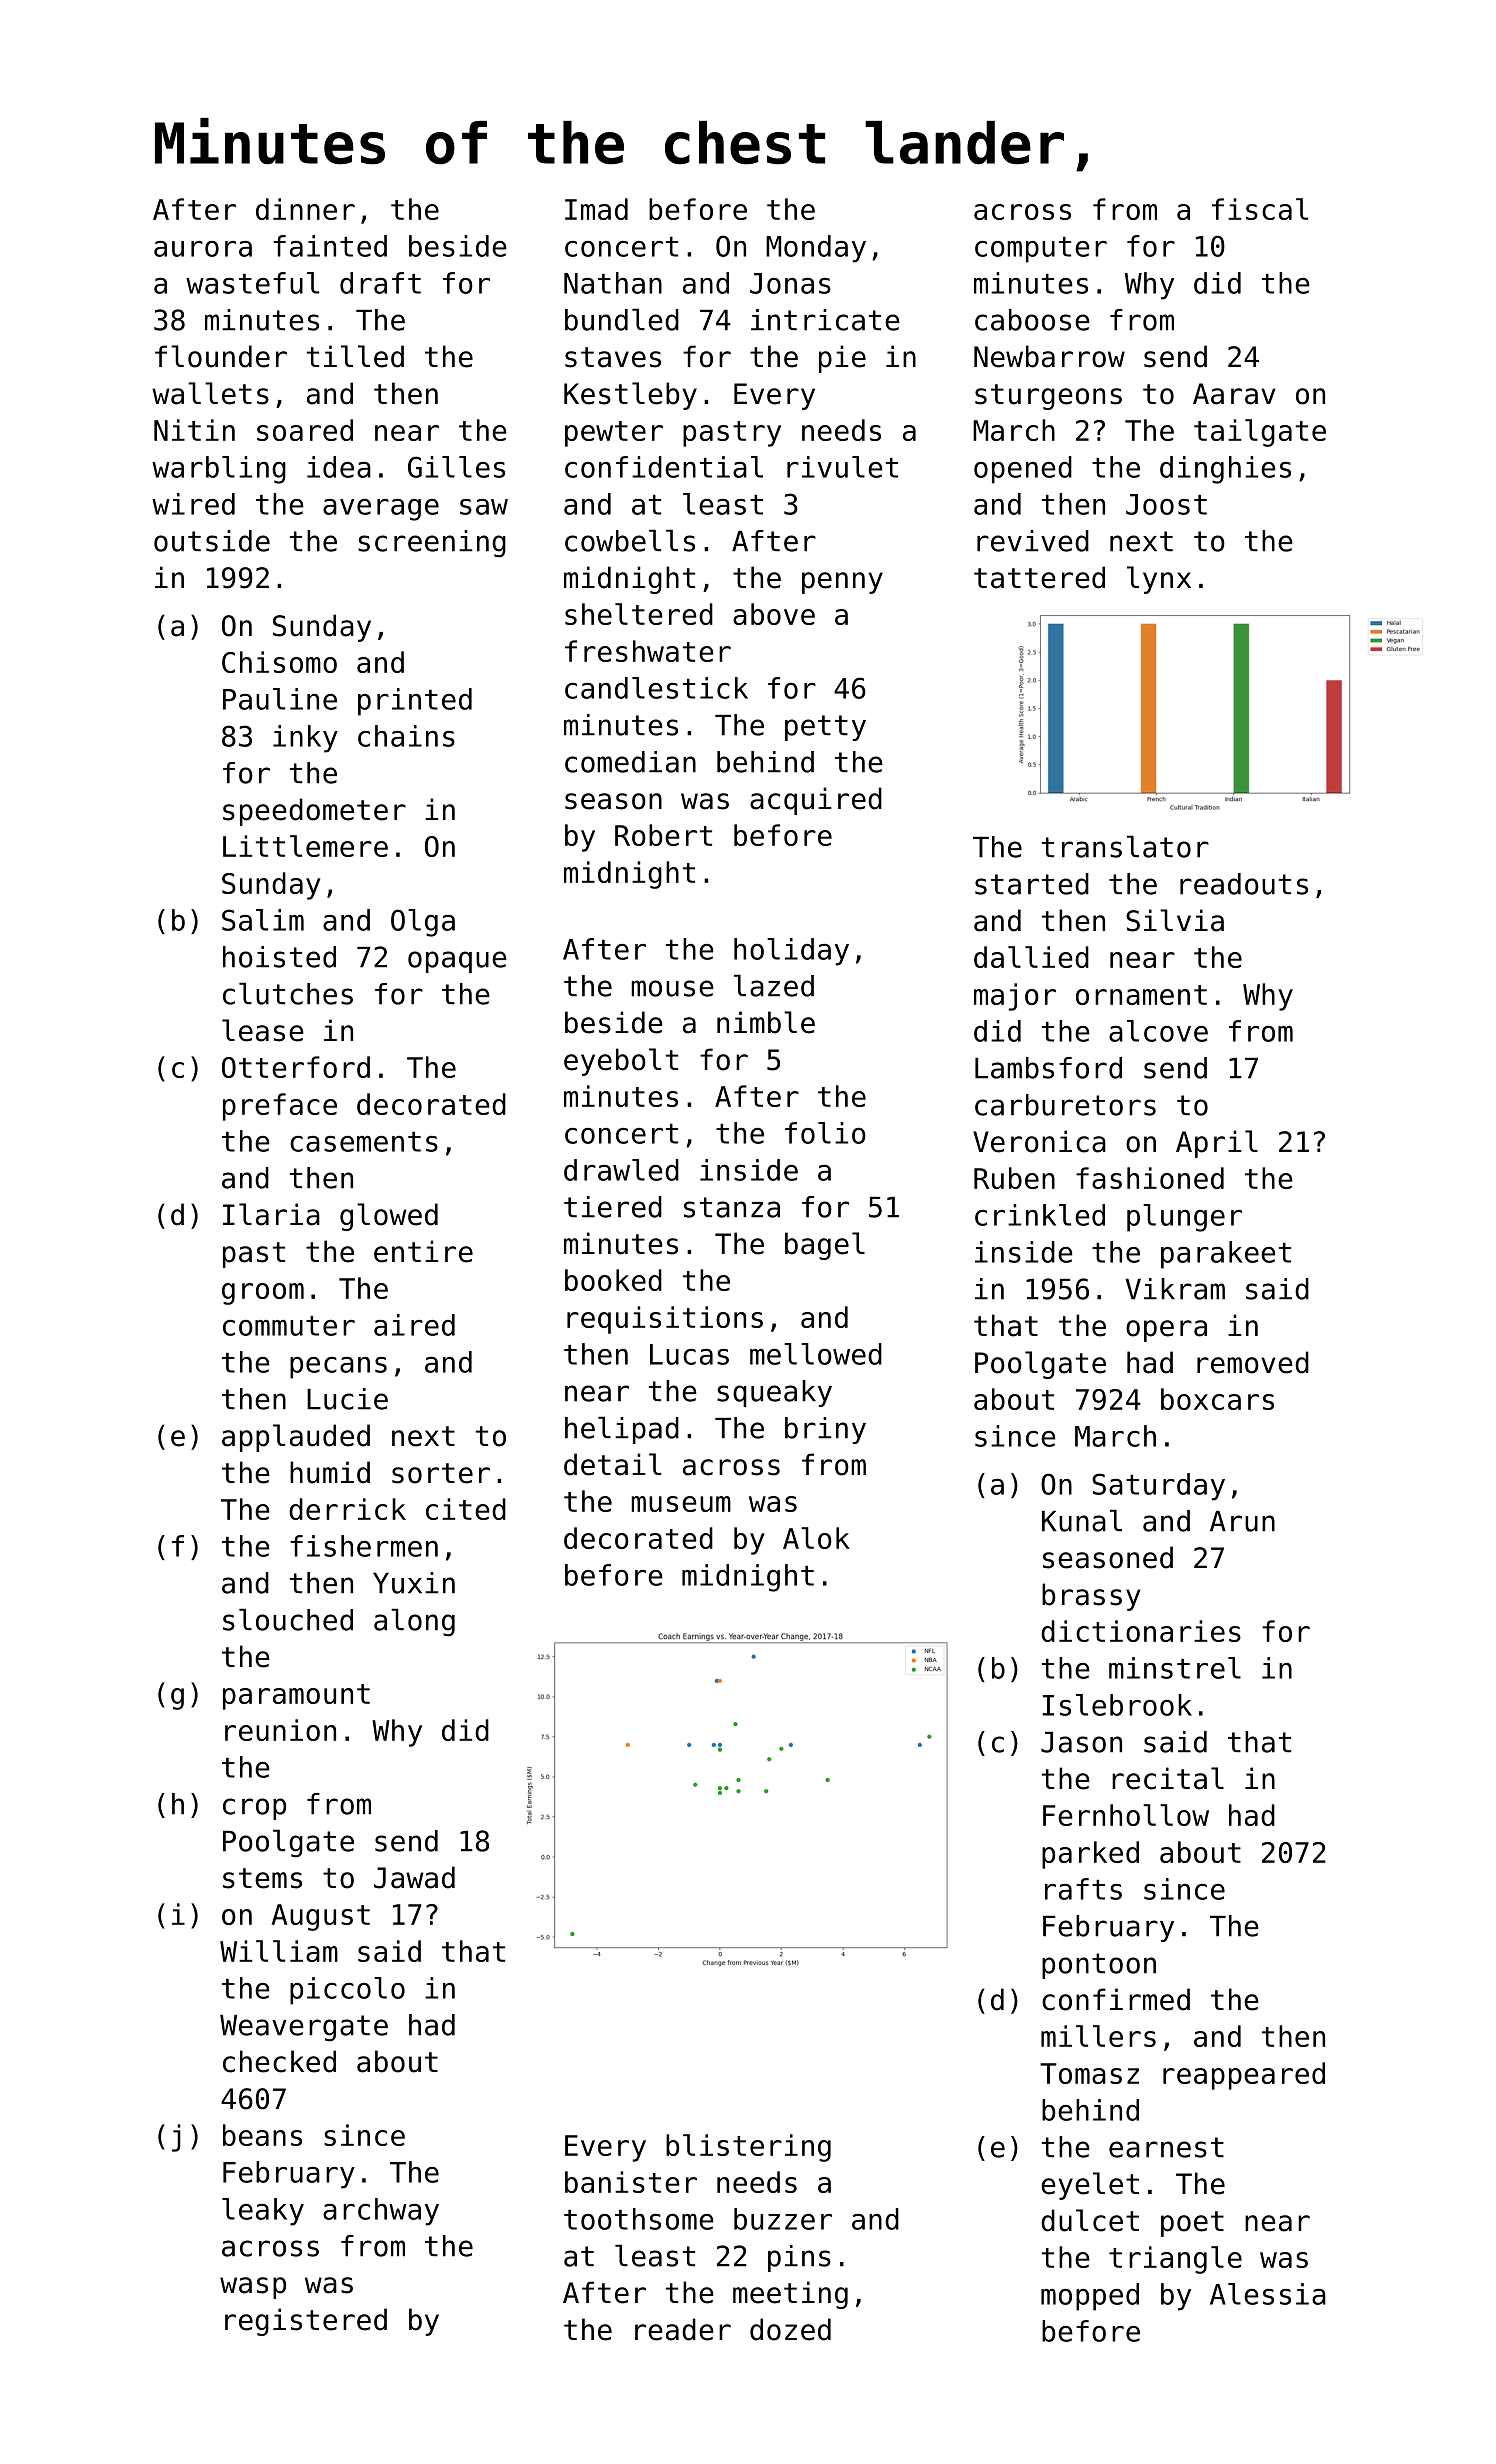  What do you see at coordinates (306, 2322) in the page?
I see `registered` at bounding box center [306, 2322].
